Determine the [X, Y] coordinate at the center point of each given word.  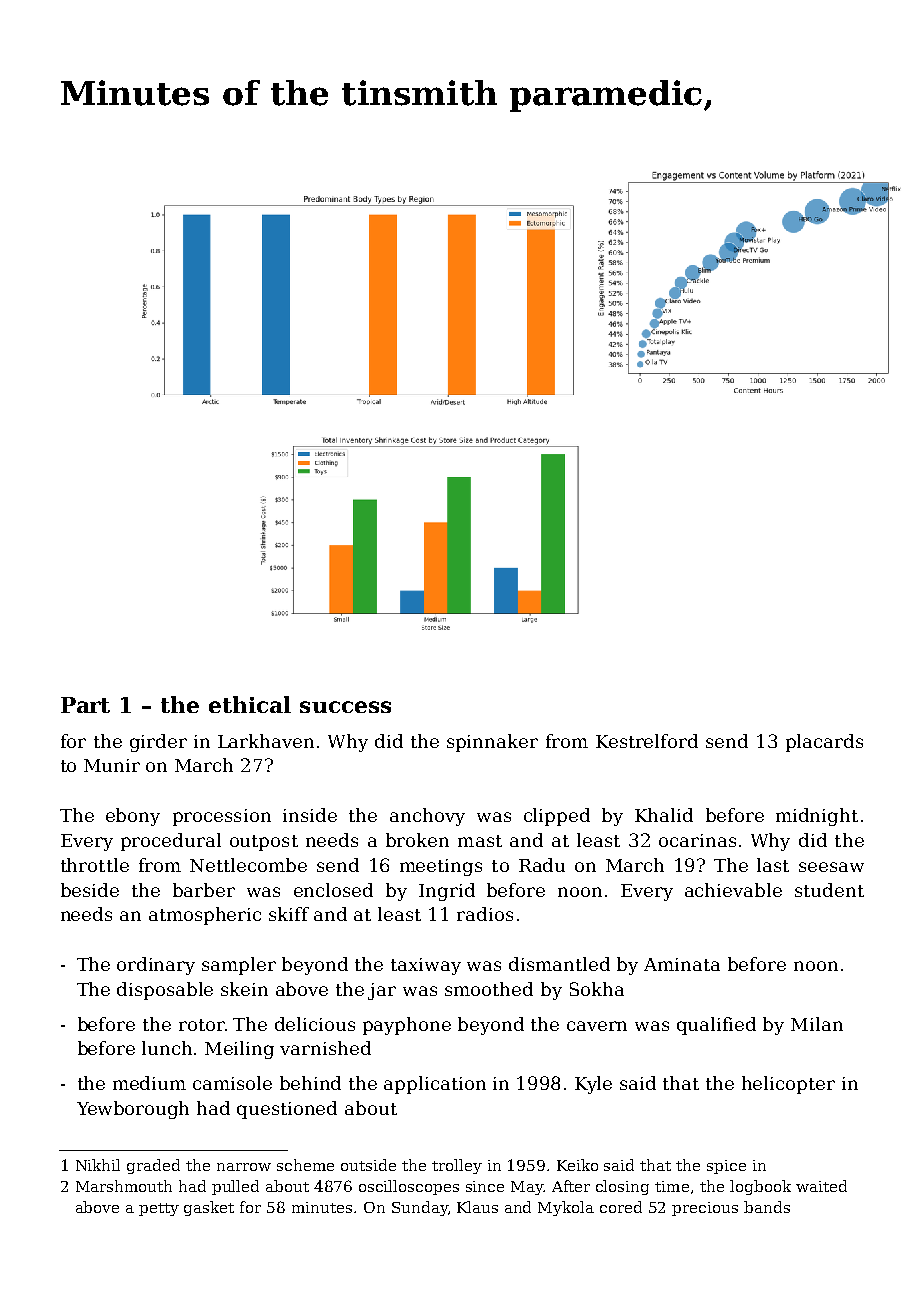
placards [824, 743]
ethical [250, 704]
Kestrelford [647, 741]
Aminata [682, 964]
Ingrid [447, 892]
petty [159, 1209]
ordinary [156, 966]
